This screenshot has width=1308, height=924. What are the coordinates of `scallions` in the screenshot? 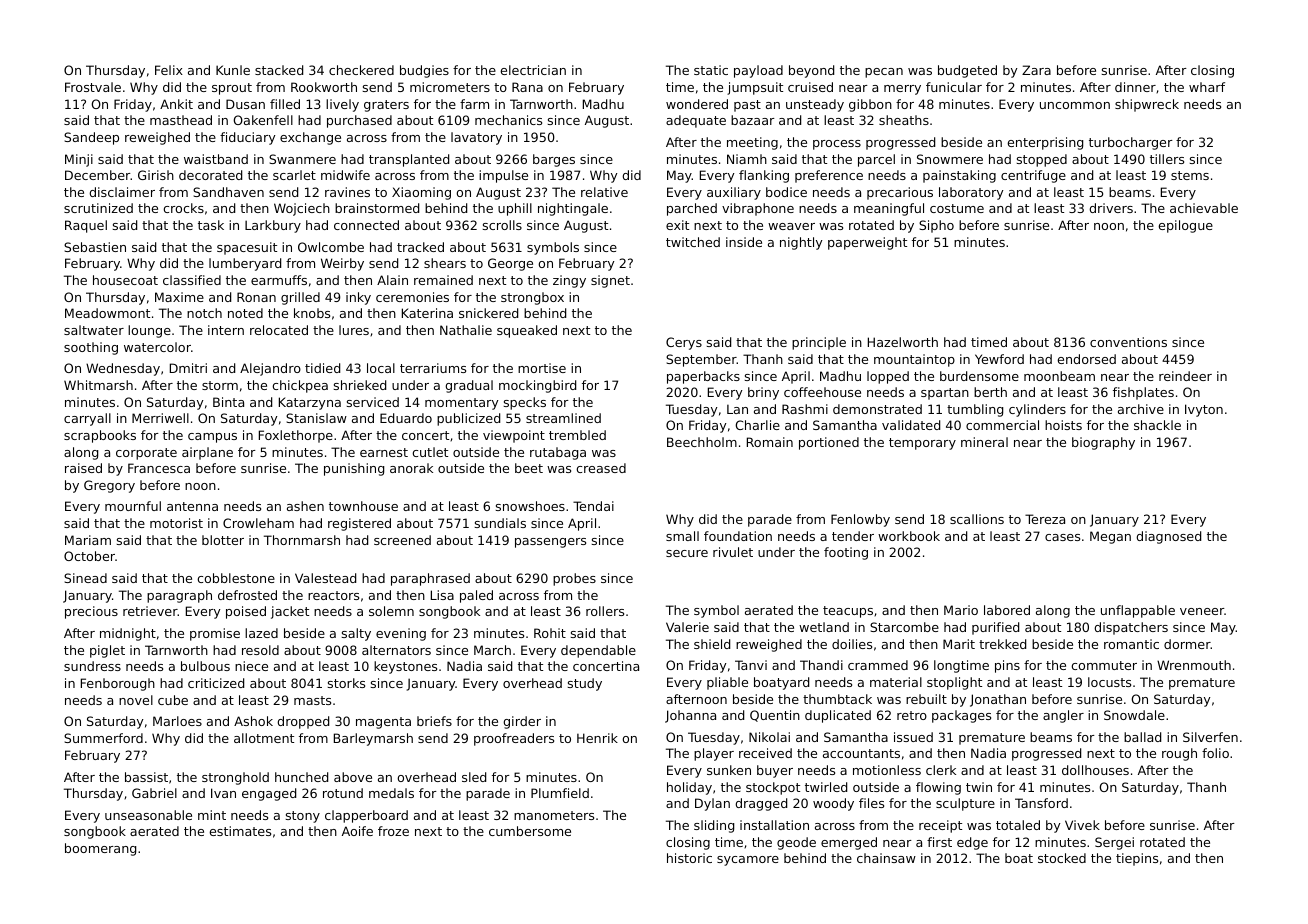 It's located at (977, 519).
